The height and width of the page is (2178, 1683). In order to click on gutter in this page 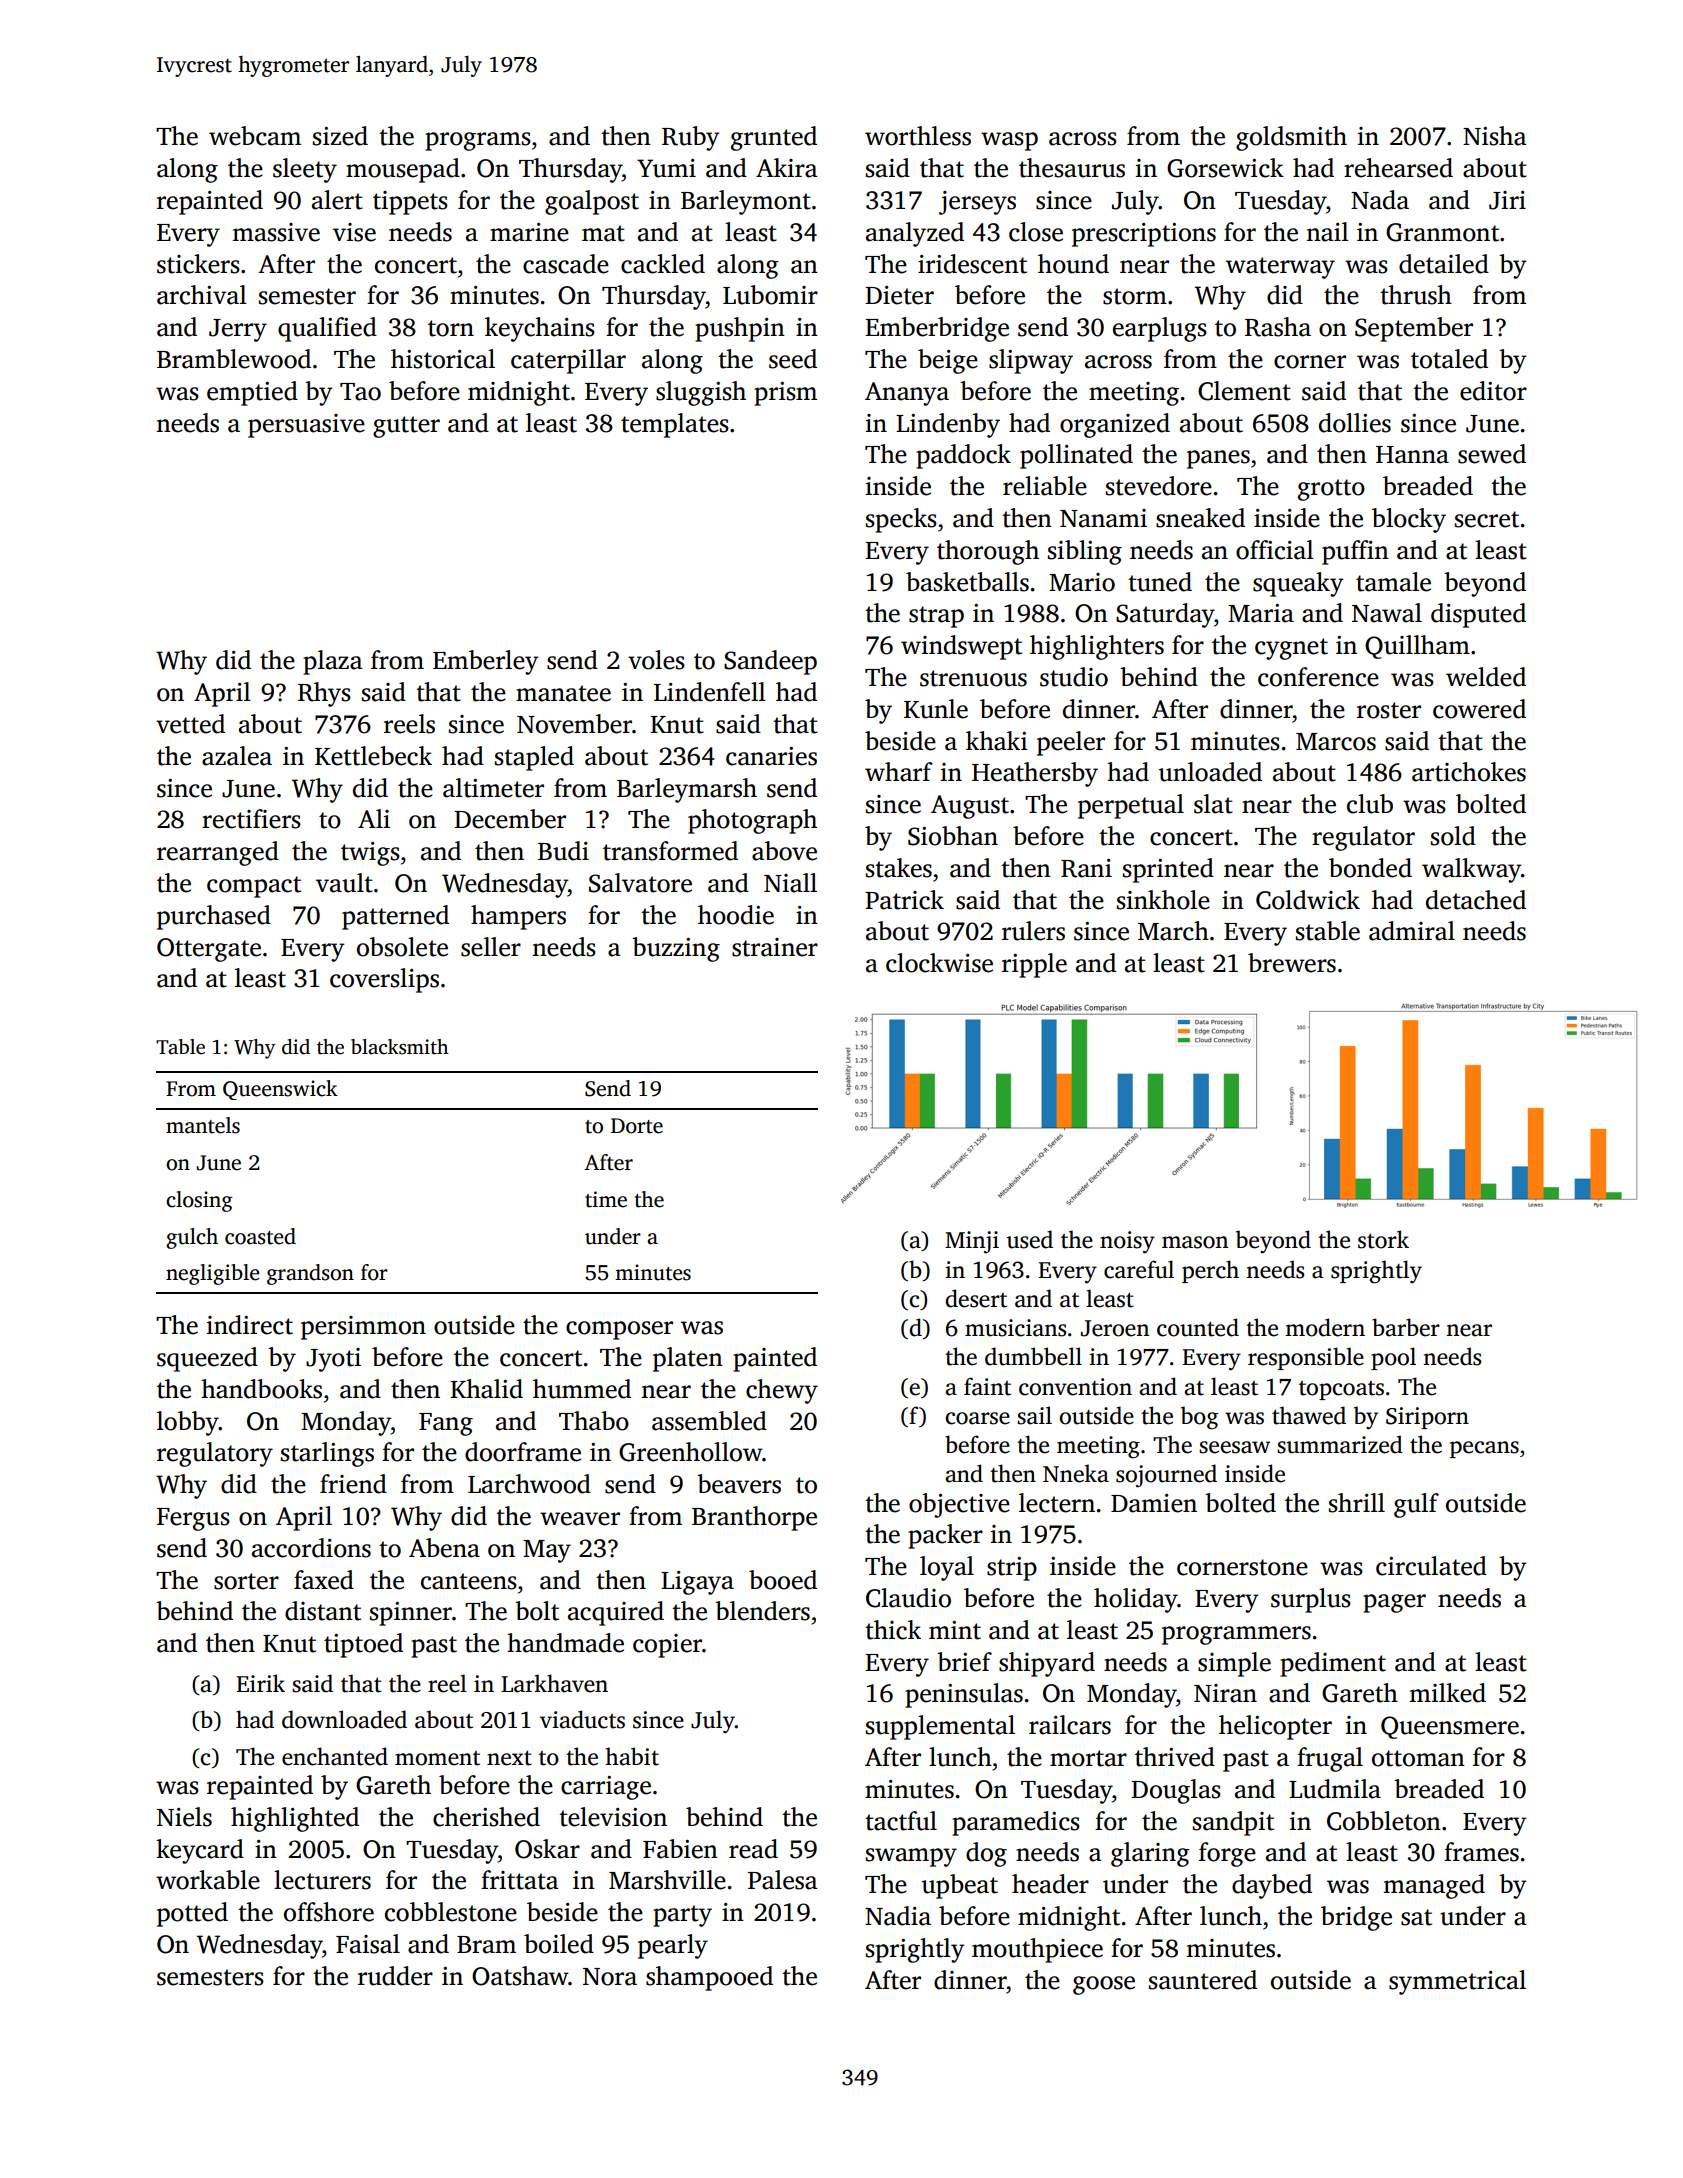, I will do `click(406, 427)`.
